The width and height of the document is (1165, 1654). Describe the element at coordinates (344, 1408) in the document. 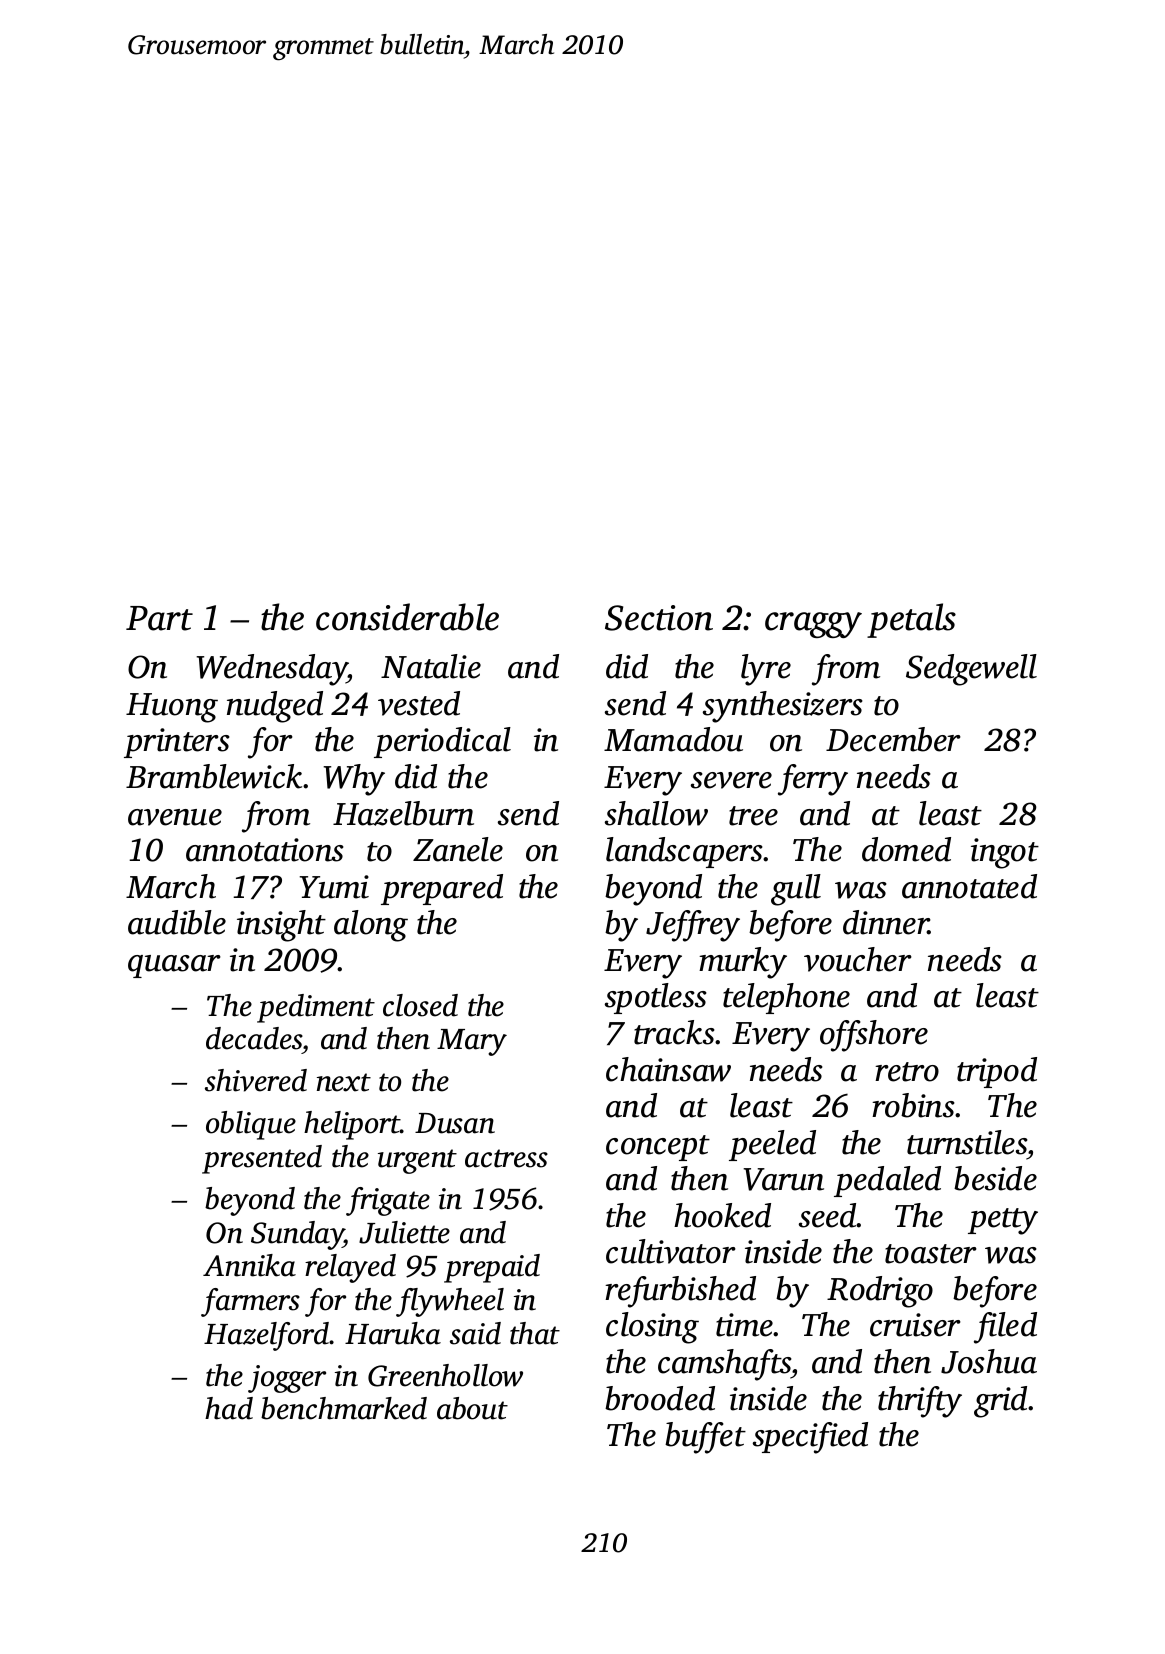

I see `benchmarked` at that location.
